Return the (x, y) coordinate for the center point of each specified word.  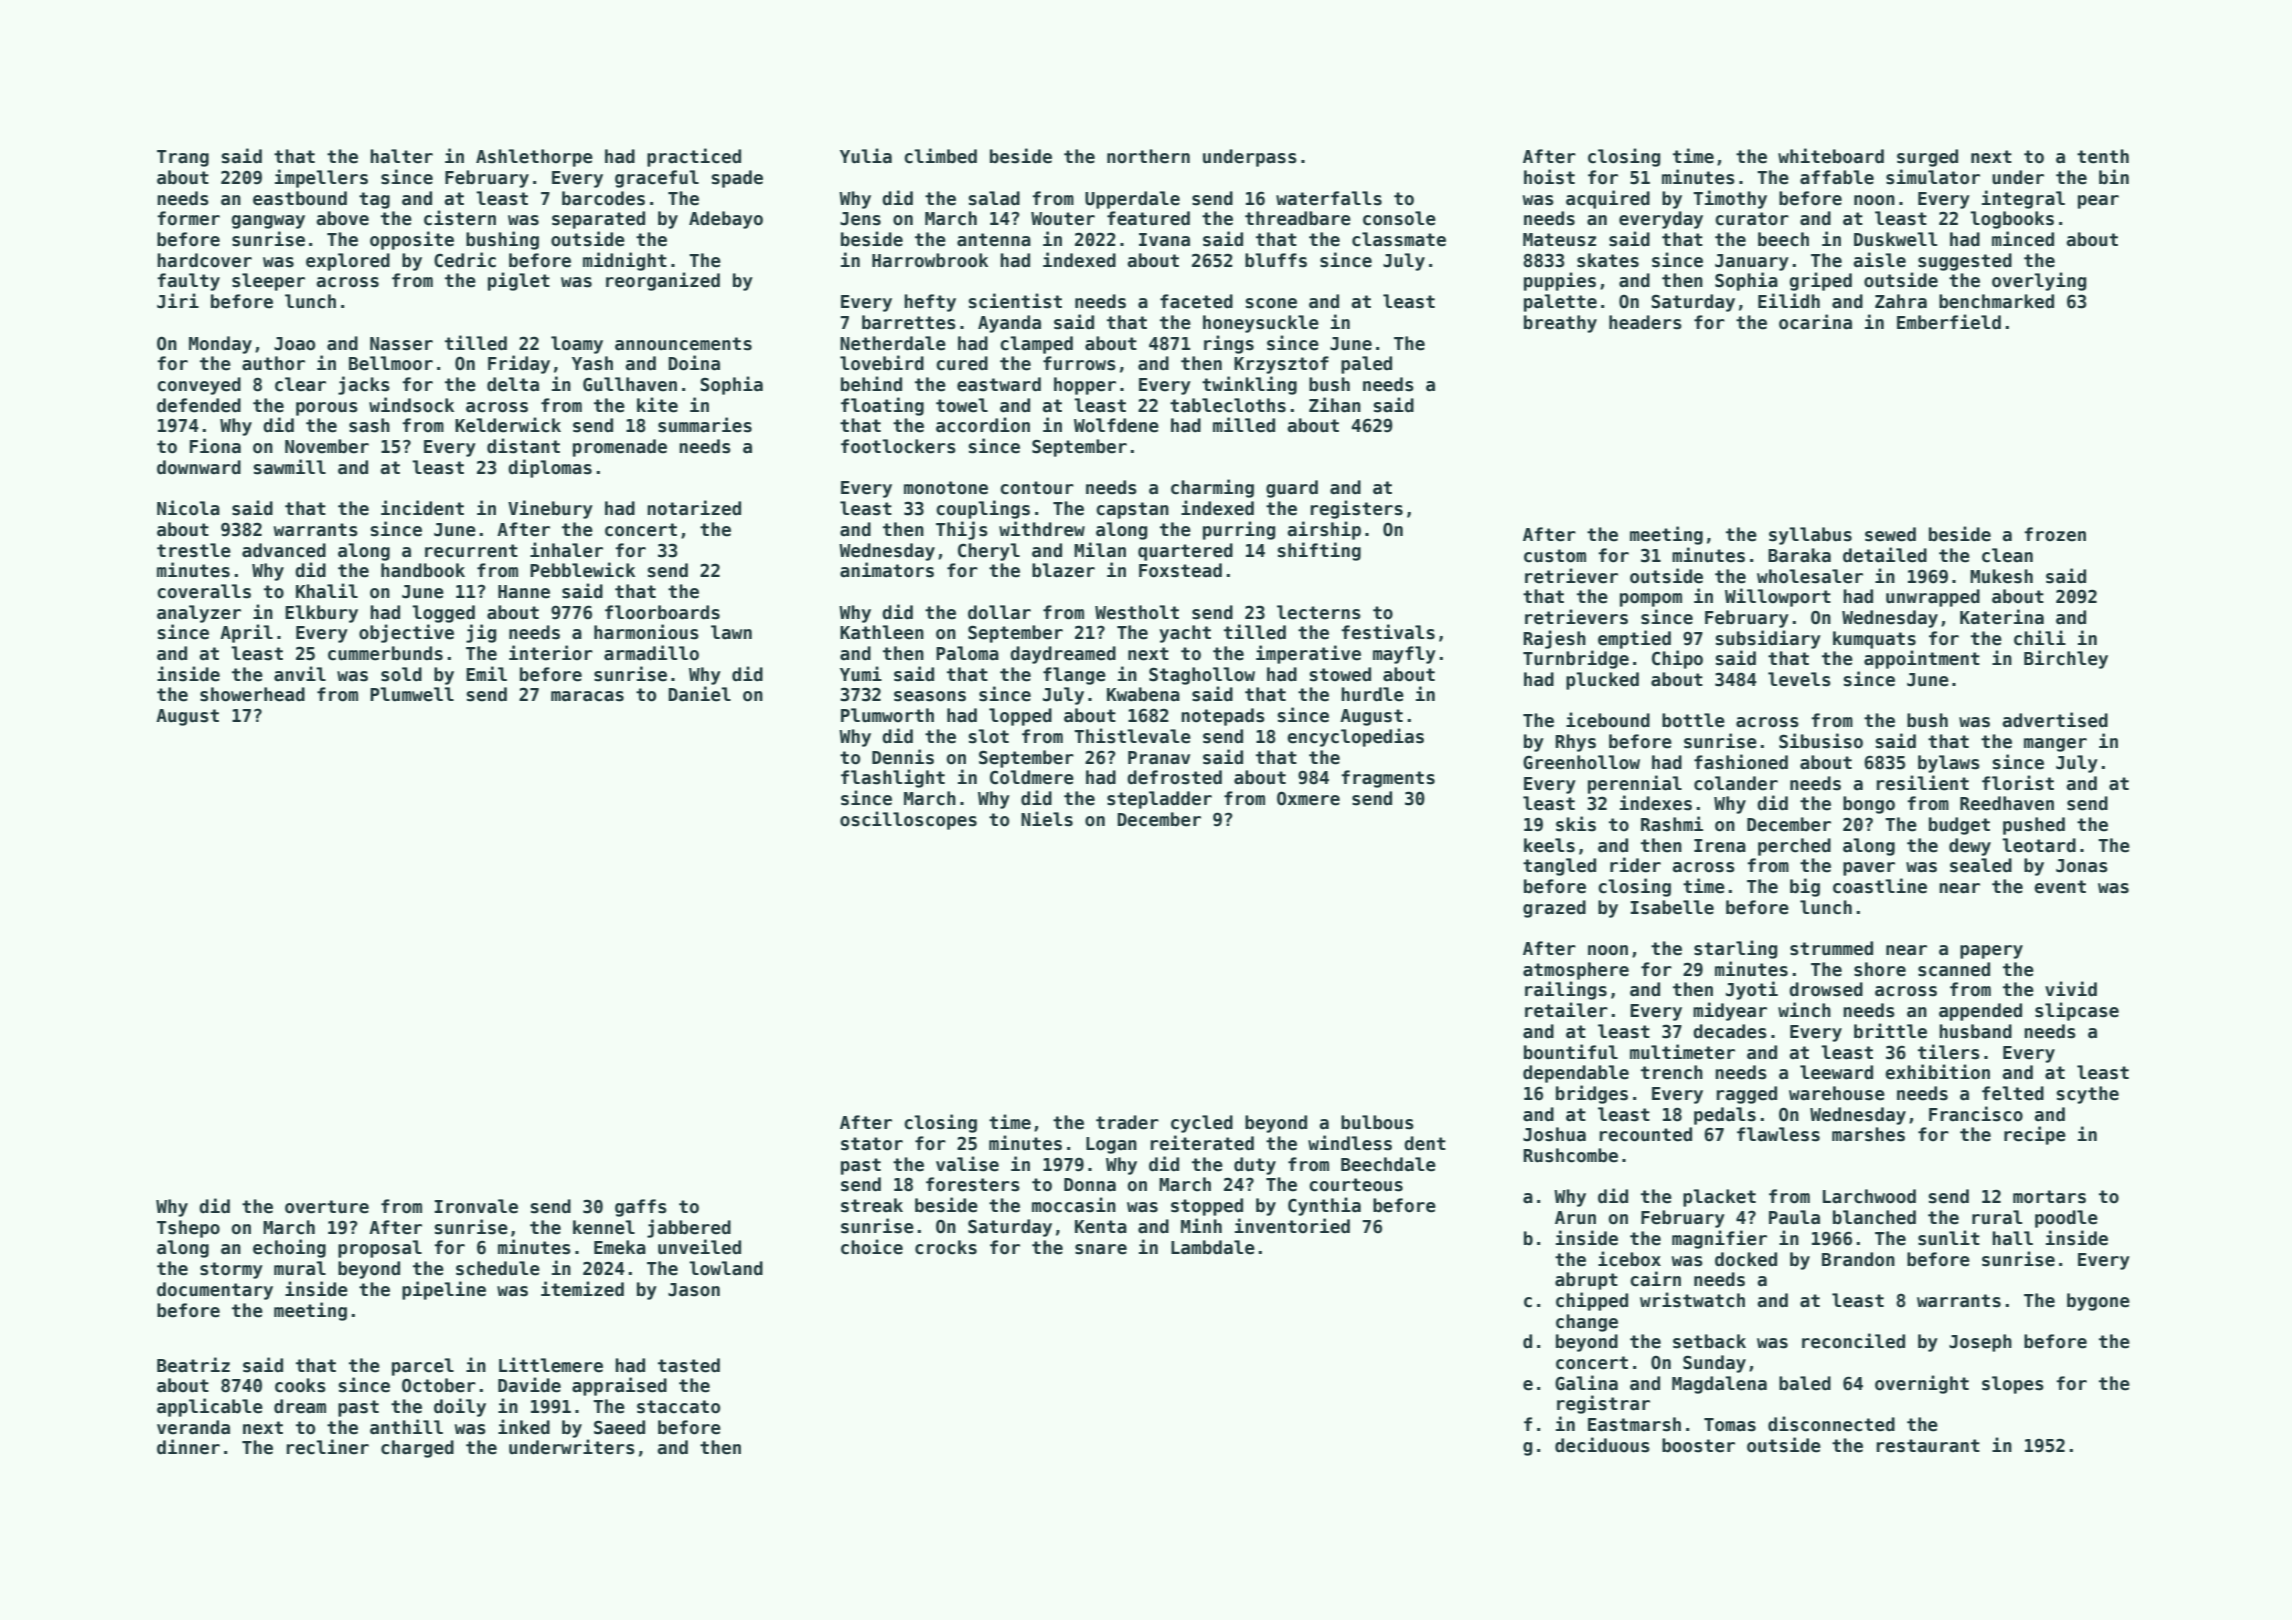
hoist (1549, 177)
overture (327, 1207)
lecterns (1319, 612)
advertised (2055, 720)
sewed (1890, 534)
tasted (689, 1365)
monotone (946, 488)
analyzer (199, 614)
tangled (1559, 867)
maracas (587, 696)
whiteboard (1831, 156)
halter (401, 156)
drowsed (1826, 989)
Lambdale (1213, 1247)
